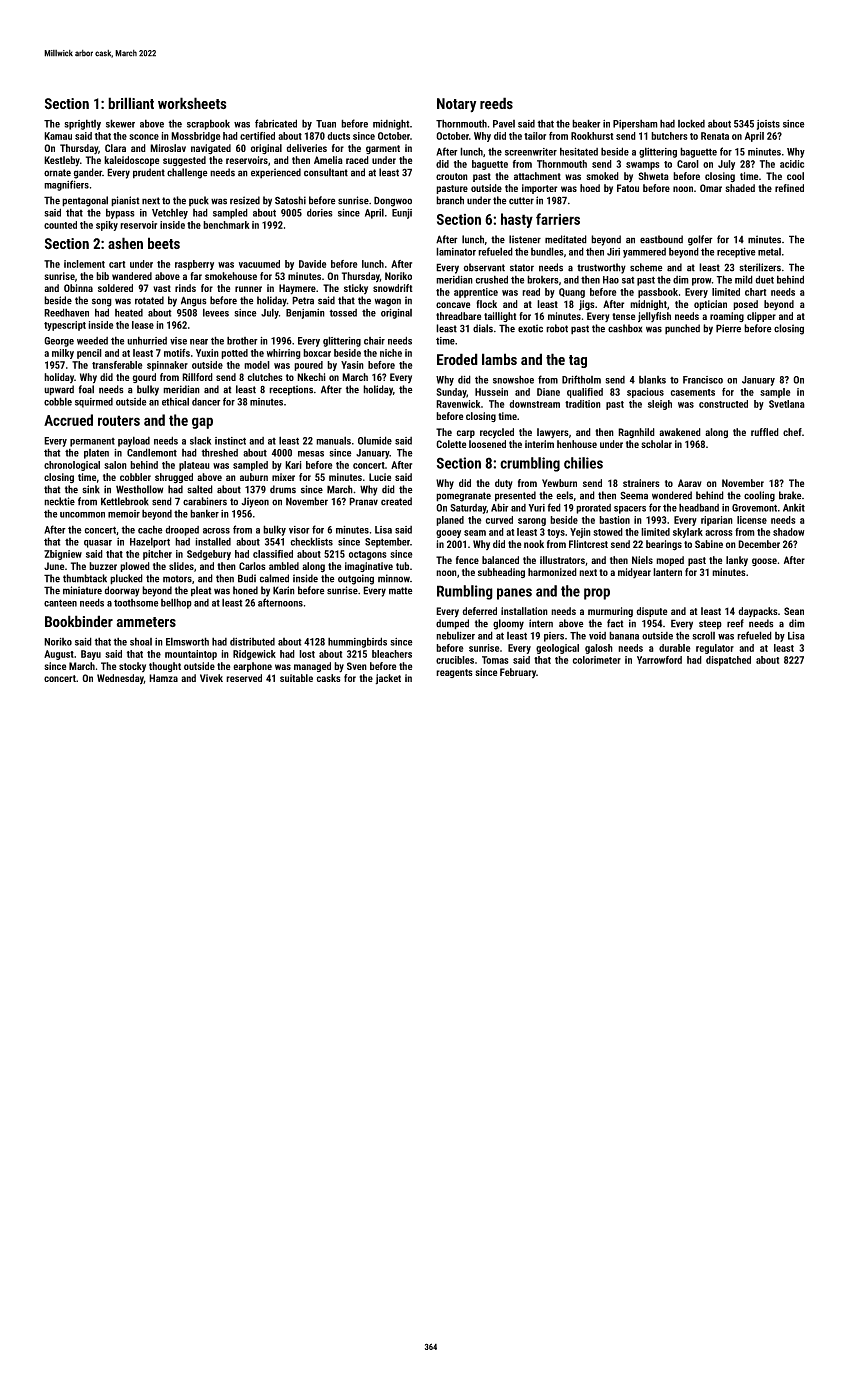  What do you see at coordinates (660, 405) in the page?
I see `sleigh` at bounding box center [660, 405].
